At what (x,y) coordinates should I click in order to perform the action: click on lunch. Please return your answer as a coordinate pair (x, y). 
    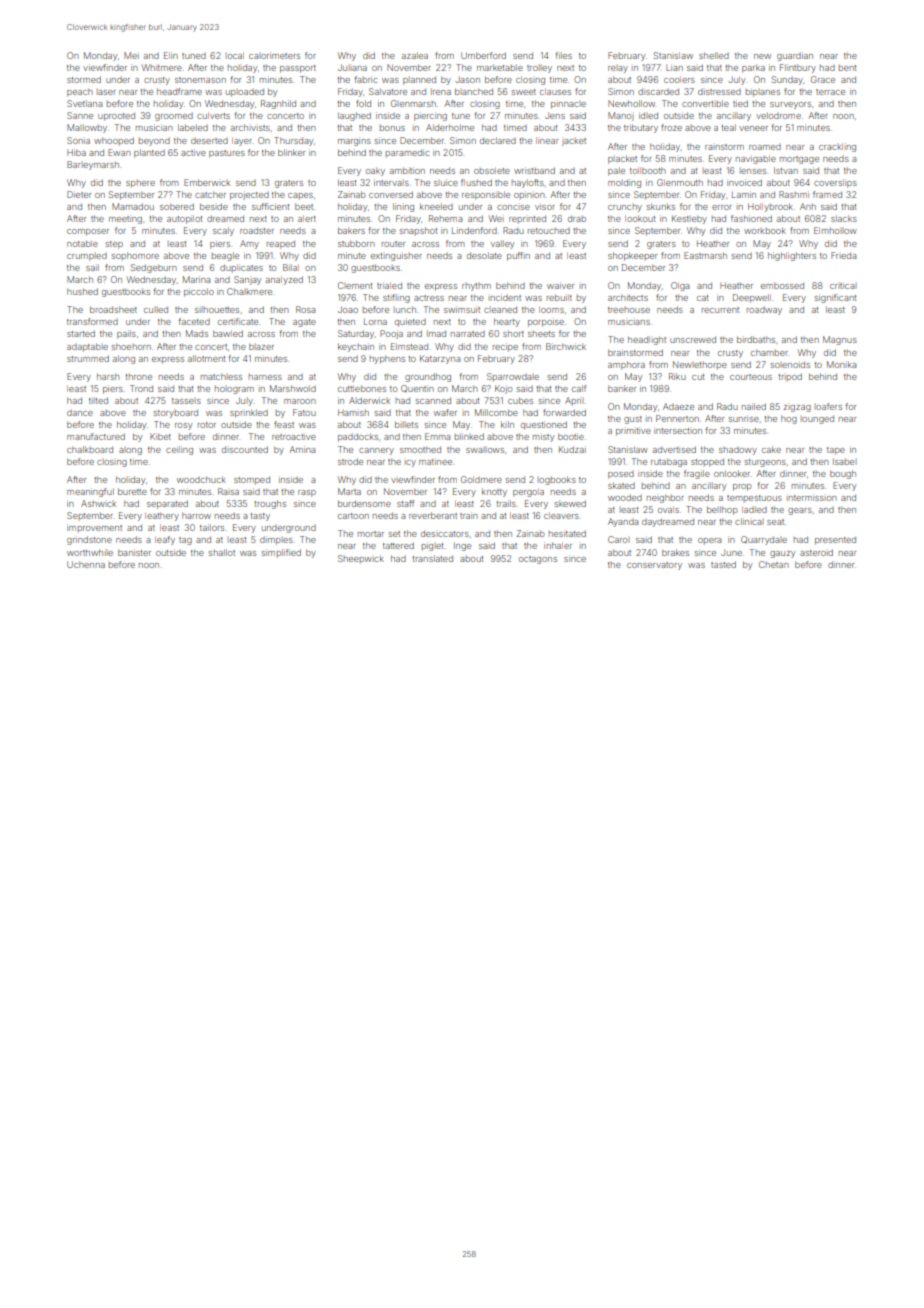
    Looking at the image, I should click on (406, 309).
